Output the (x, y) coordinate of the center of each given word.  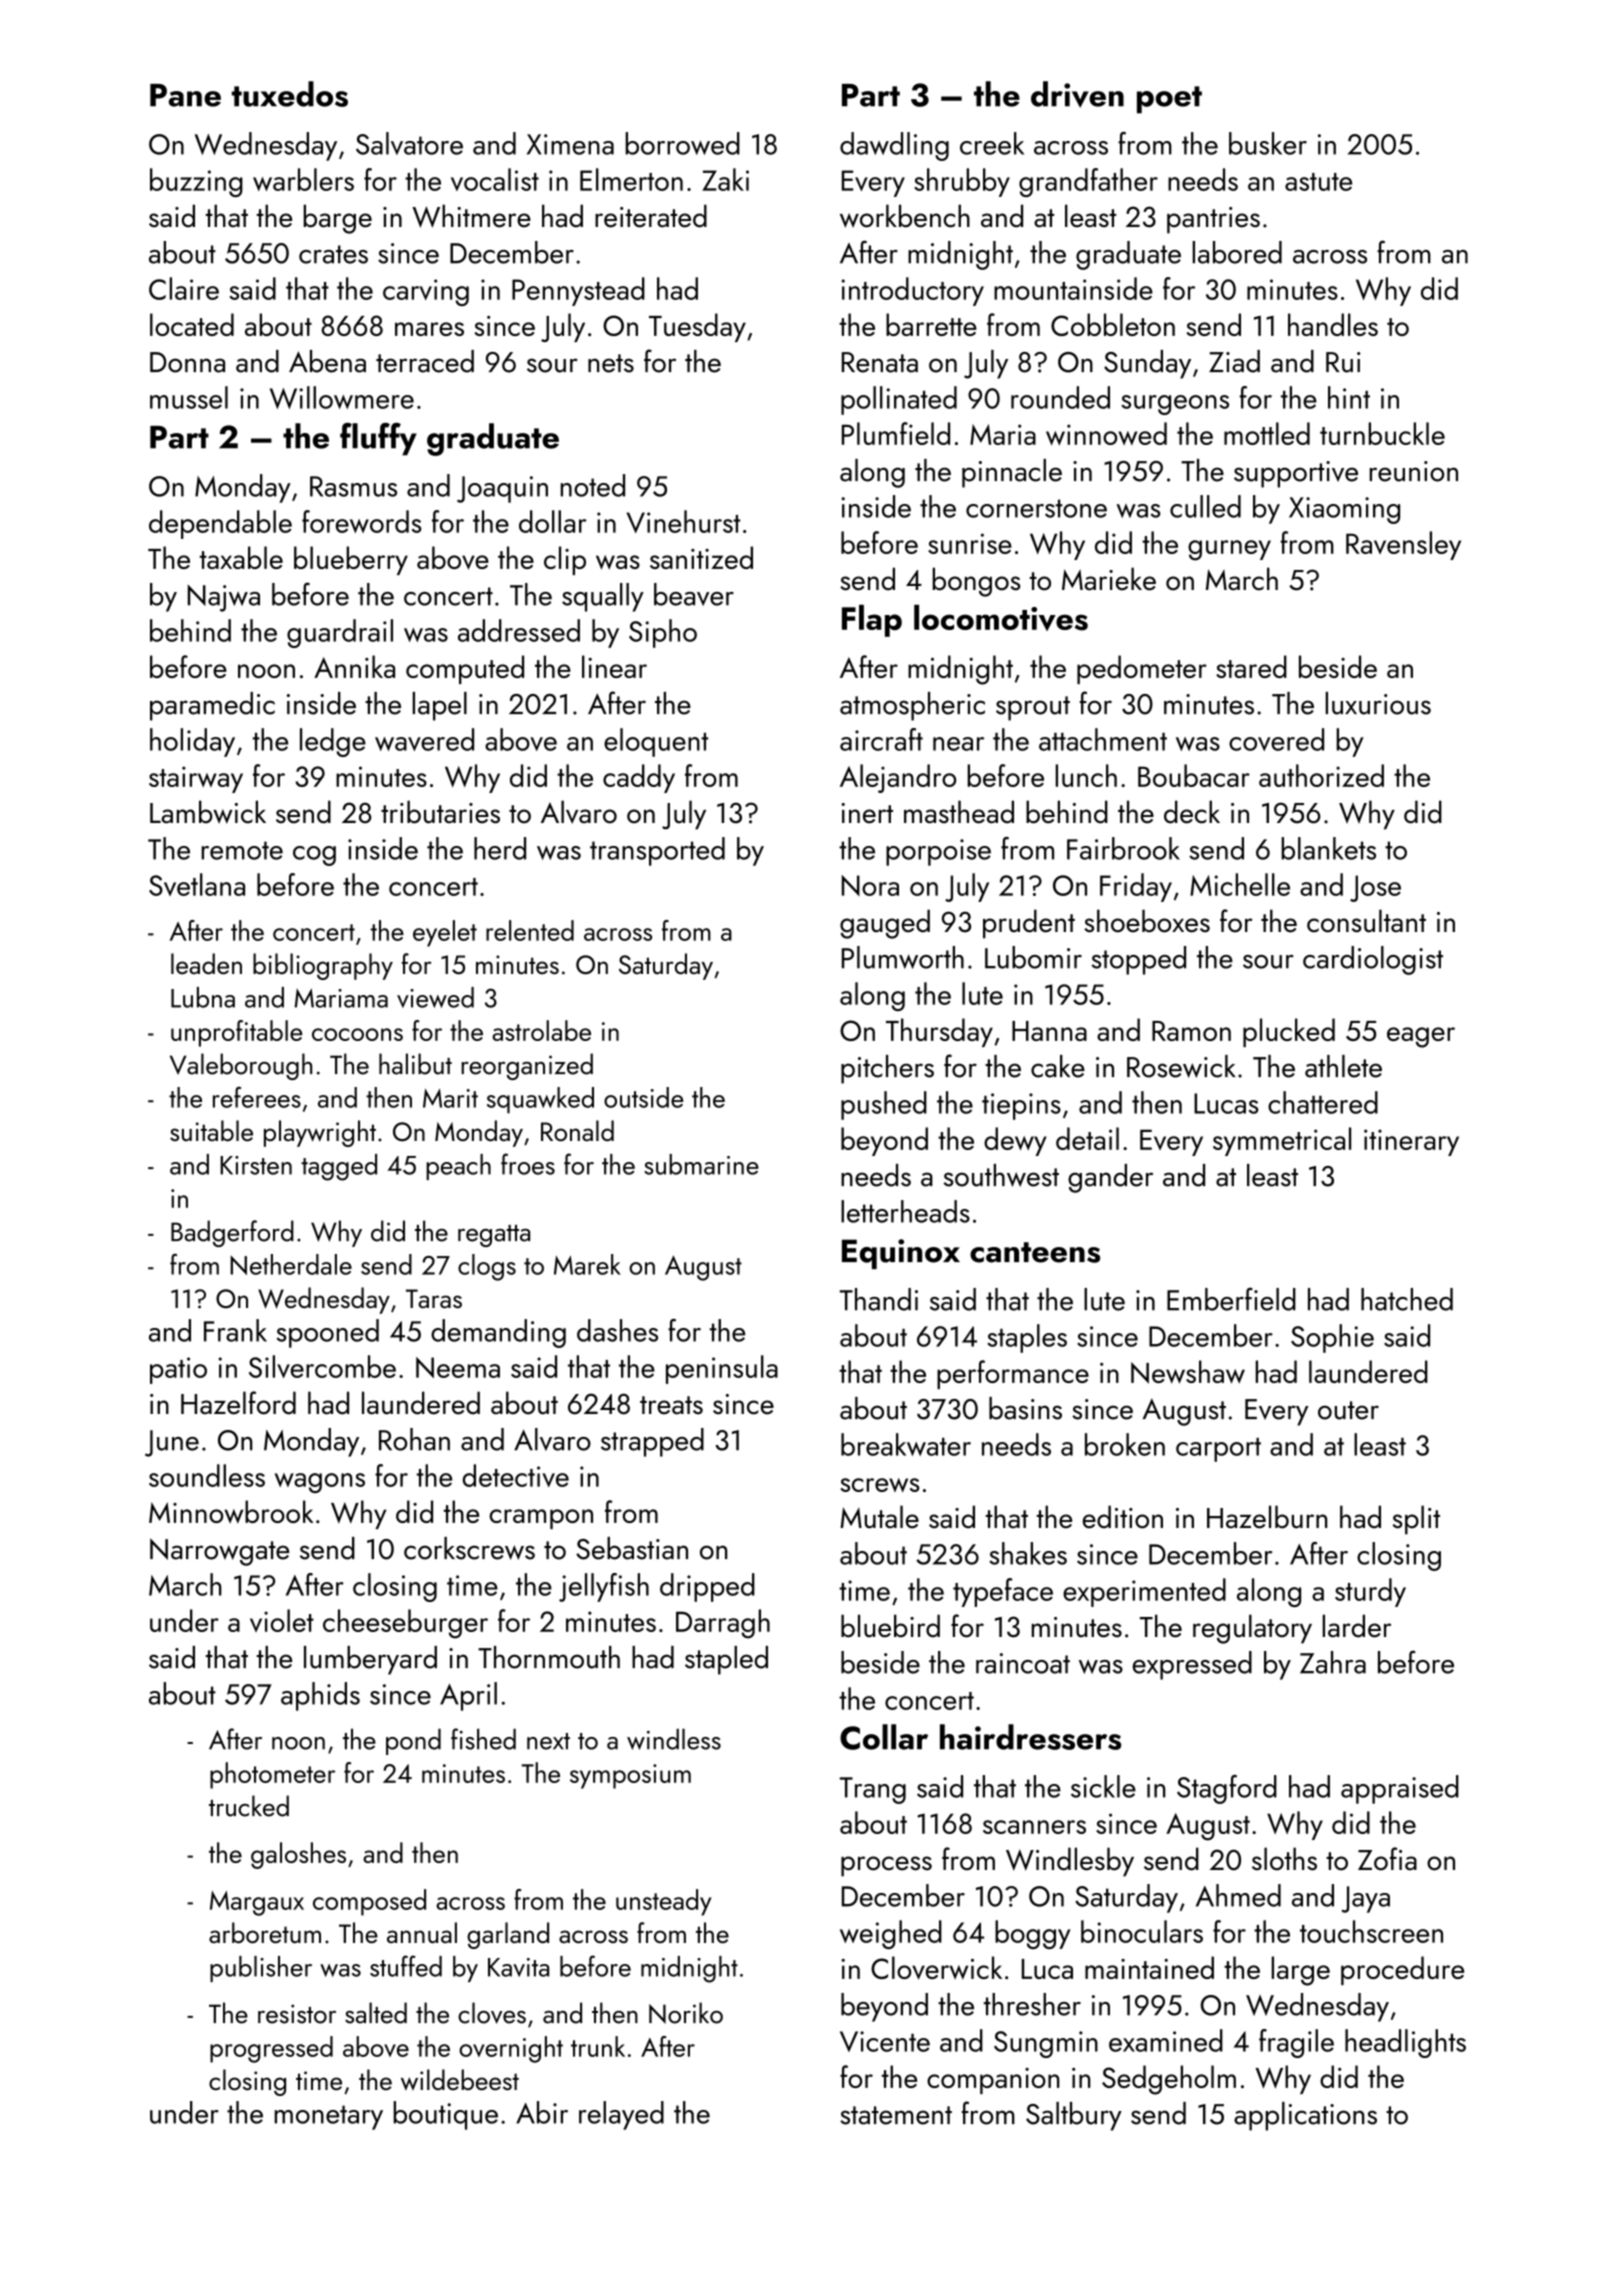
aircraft (881, 739)
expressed (1192, 1665)
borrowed (682, 143)
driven (1077, 94)
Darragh (723, 1624)
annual (422, 1932)
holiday (192, 742)
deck (1192, 812)
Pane (185, 95)
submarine (701, 1164)
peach (458, 1167)
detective (516, 1475)
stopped (1138, 960)
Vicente (885, 2041)
